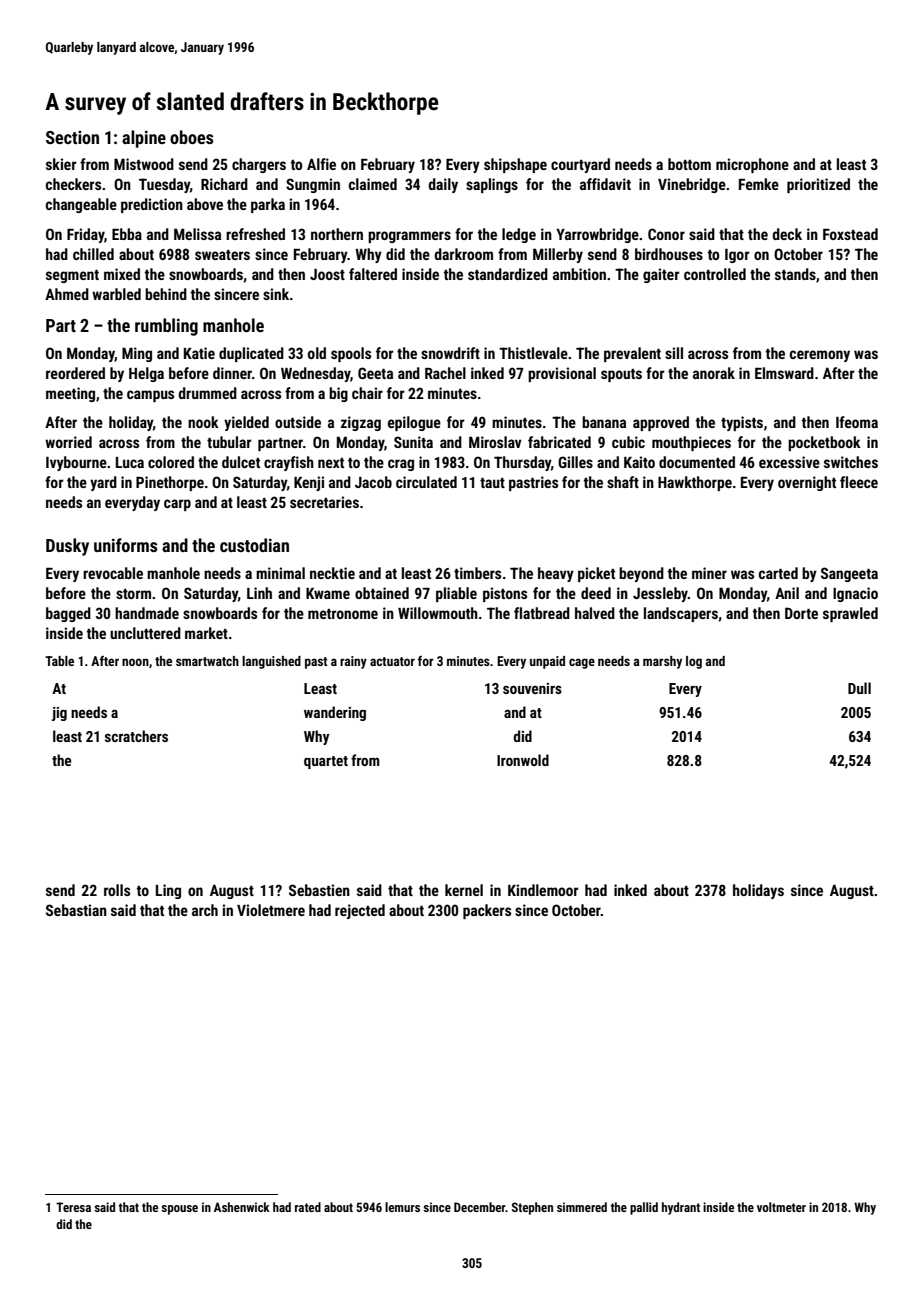 The width and height of the screenshot is (924, 1308). I want to click on rejected, so click(360, 911).
